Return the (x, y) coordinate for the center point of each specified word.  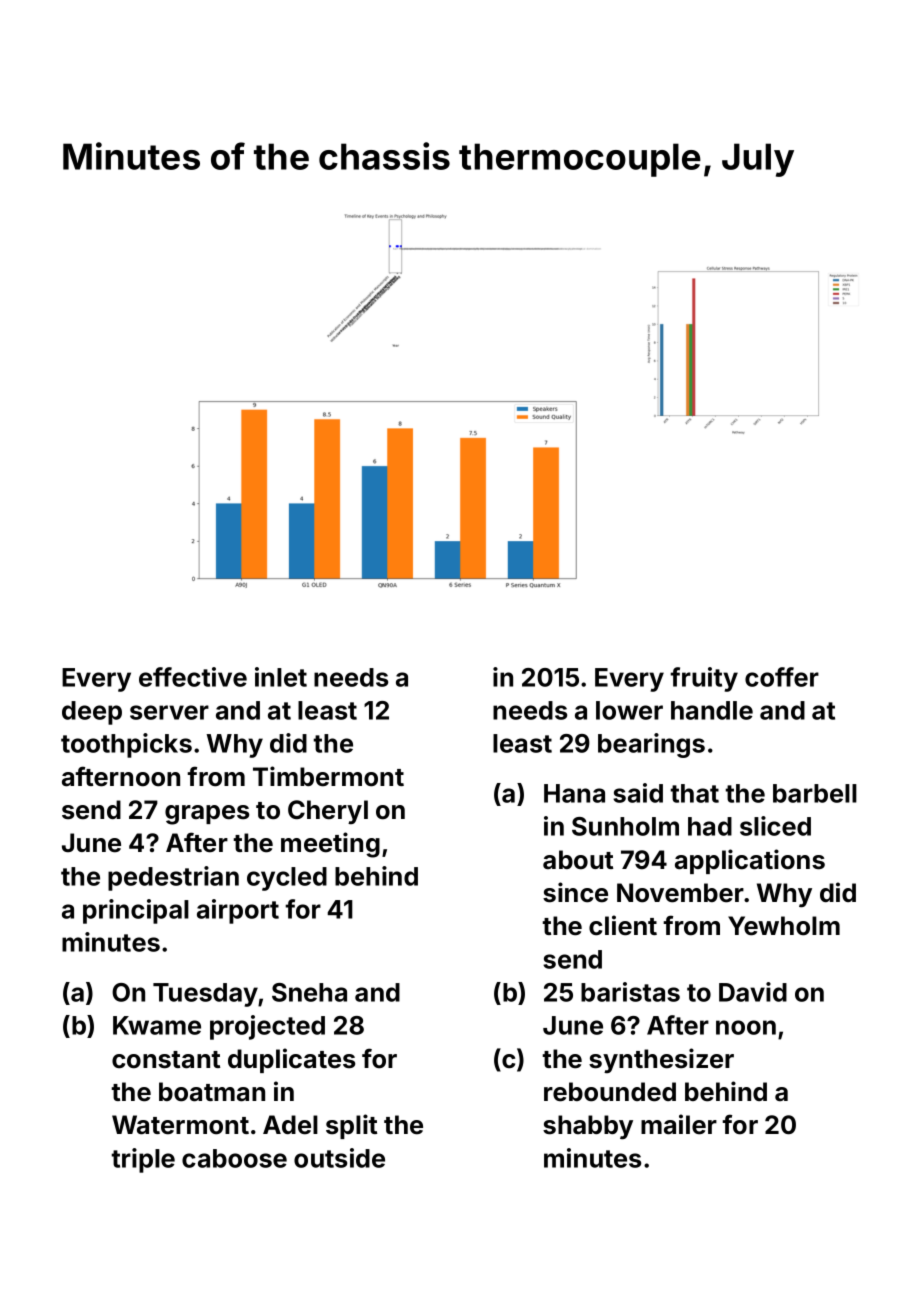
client (623, 925)
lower (629, 710)
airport (238, 911)
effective (193, 677)
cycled (287, 879)
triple (143, 1160)
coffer (782, 677)
